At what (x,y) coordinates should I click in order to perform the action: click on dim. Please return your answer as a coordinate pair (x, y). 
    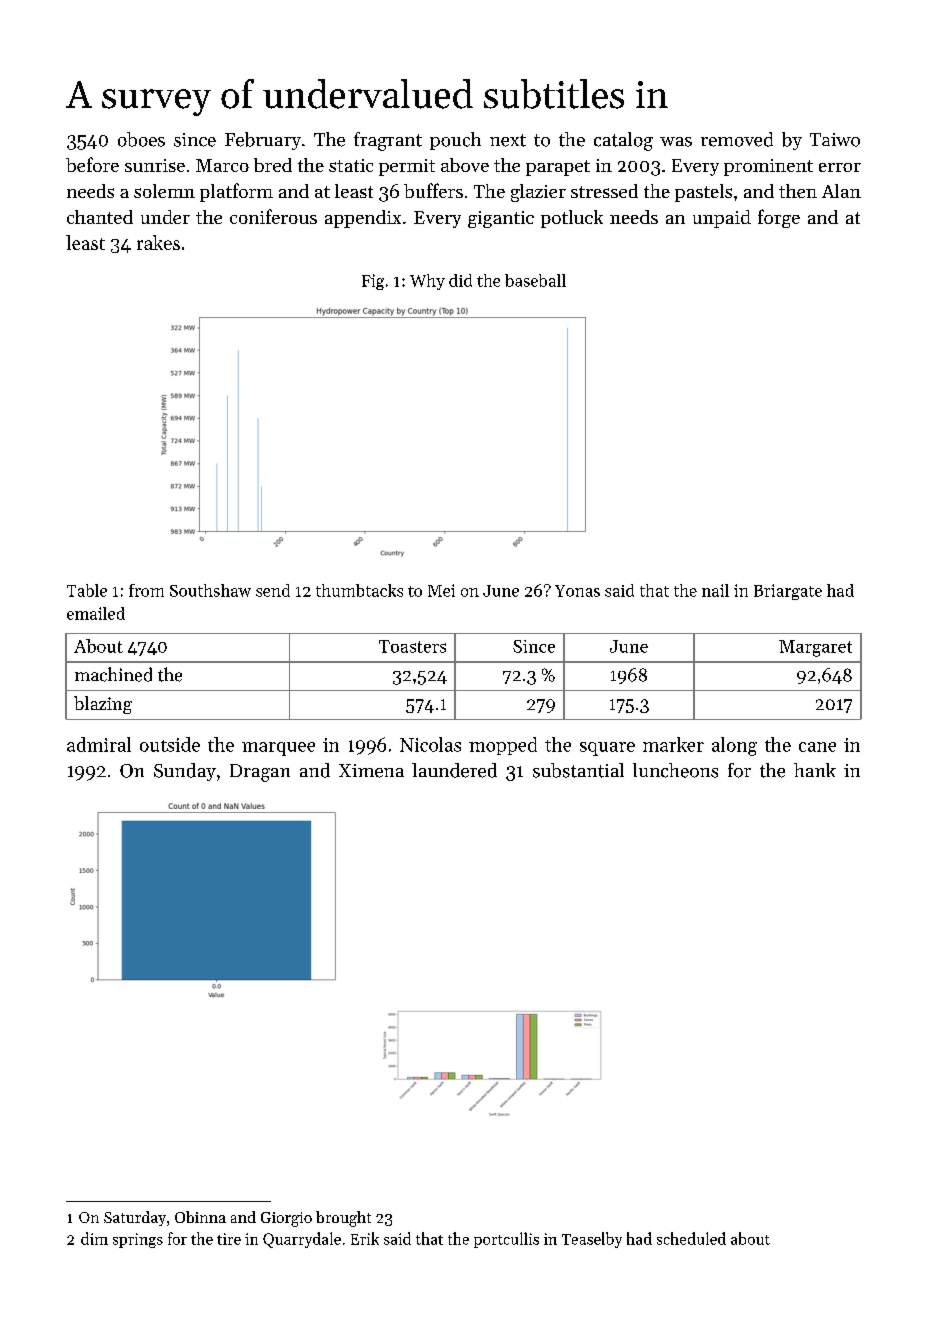
    Looking at the image, I should click on (94, 1238).
